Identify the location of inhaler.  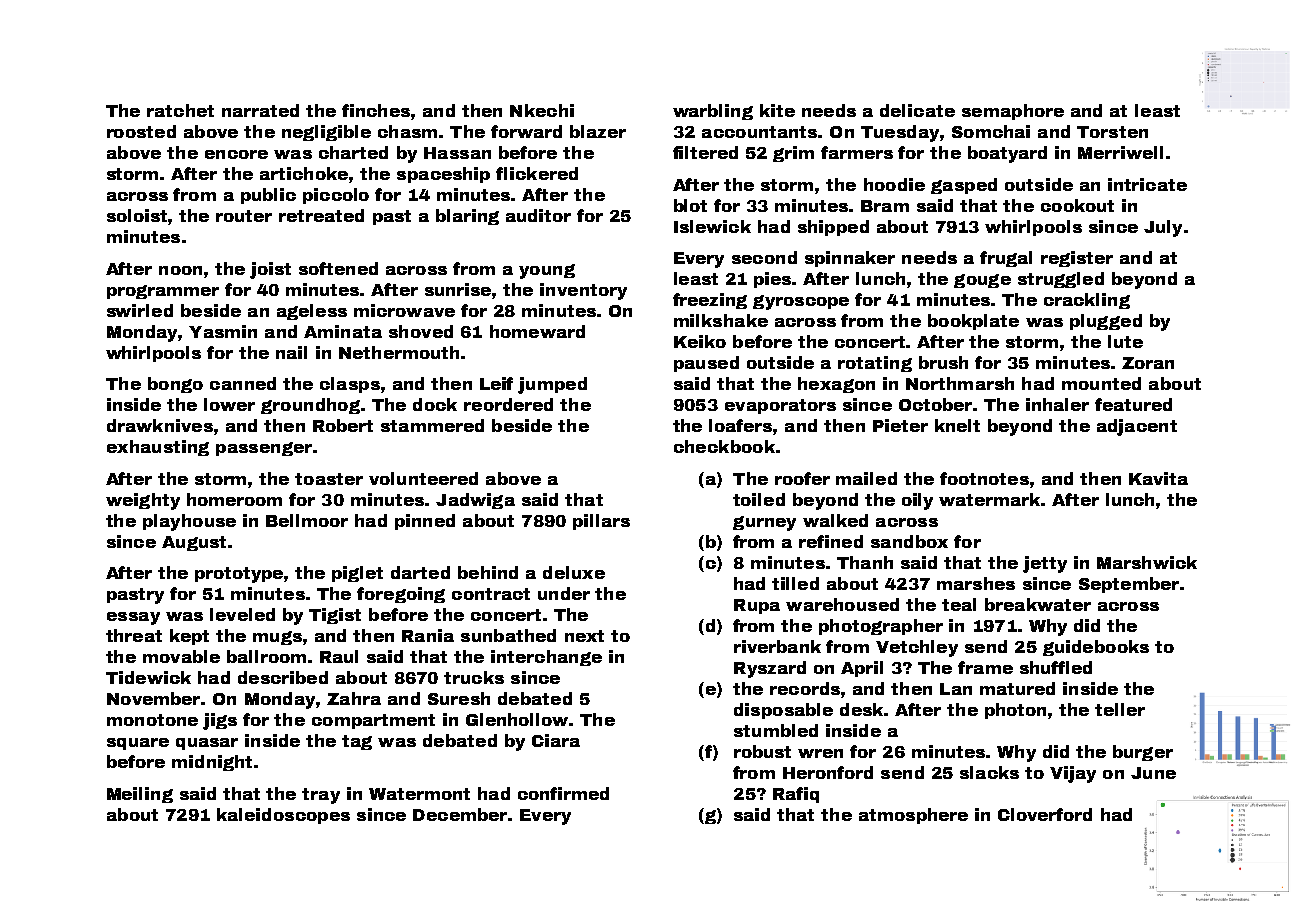
(1057, 404).
